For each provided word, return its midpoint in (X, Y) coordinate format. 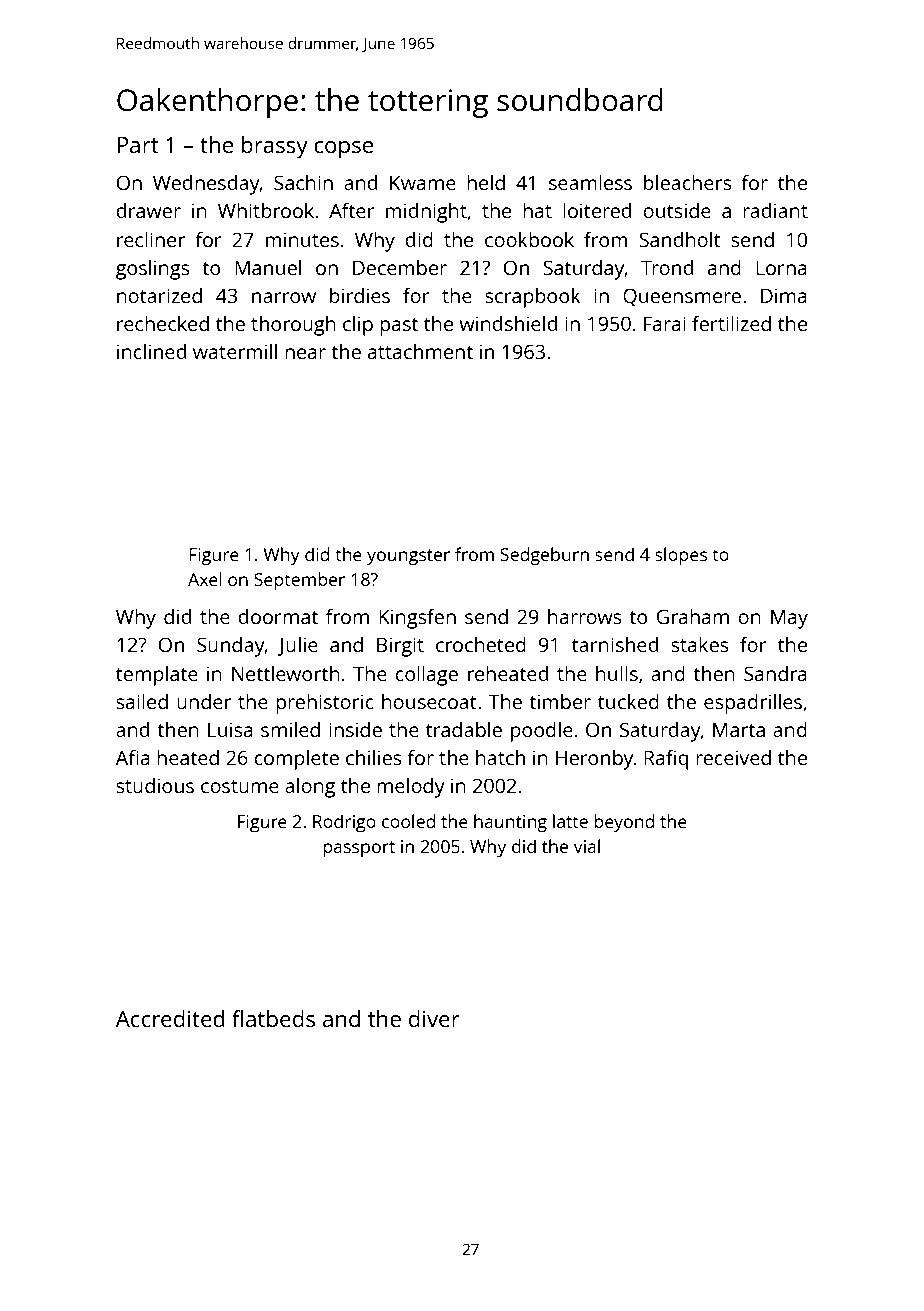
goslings (153, 270)
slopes (681, 556)
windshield (508, 323)
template (157, 676)
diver (434, 1018)
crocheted (481, 644)
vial (587, 846)
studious (155, 785)
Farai (665, 323)
